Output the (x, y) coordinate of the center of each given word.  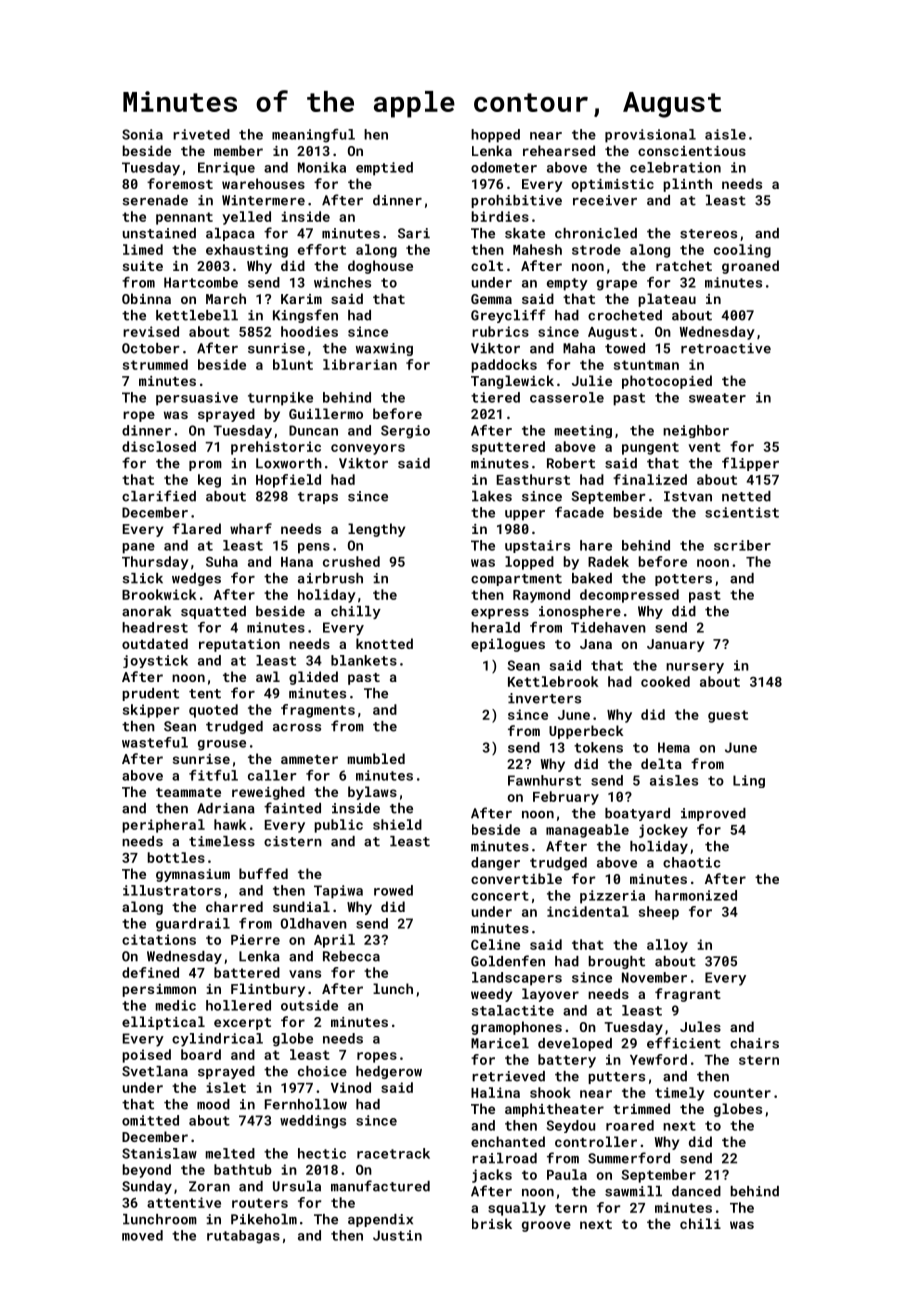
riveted (201, 134)
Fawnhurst (544, 780)
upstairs (537, 546)
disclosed (159, 446)
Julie (592, 380)
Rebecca (351, 956)
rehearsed (559, 150)
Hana (297, 562)
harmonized (696, 895)
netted (746, 496)
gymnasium (193, 875)
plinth (687, 185)
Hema (674, 747)
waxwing (384, 349)
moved (142, 1235)
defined (150, 972)
